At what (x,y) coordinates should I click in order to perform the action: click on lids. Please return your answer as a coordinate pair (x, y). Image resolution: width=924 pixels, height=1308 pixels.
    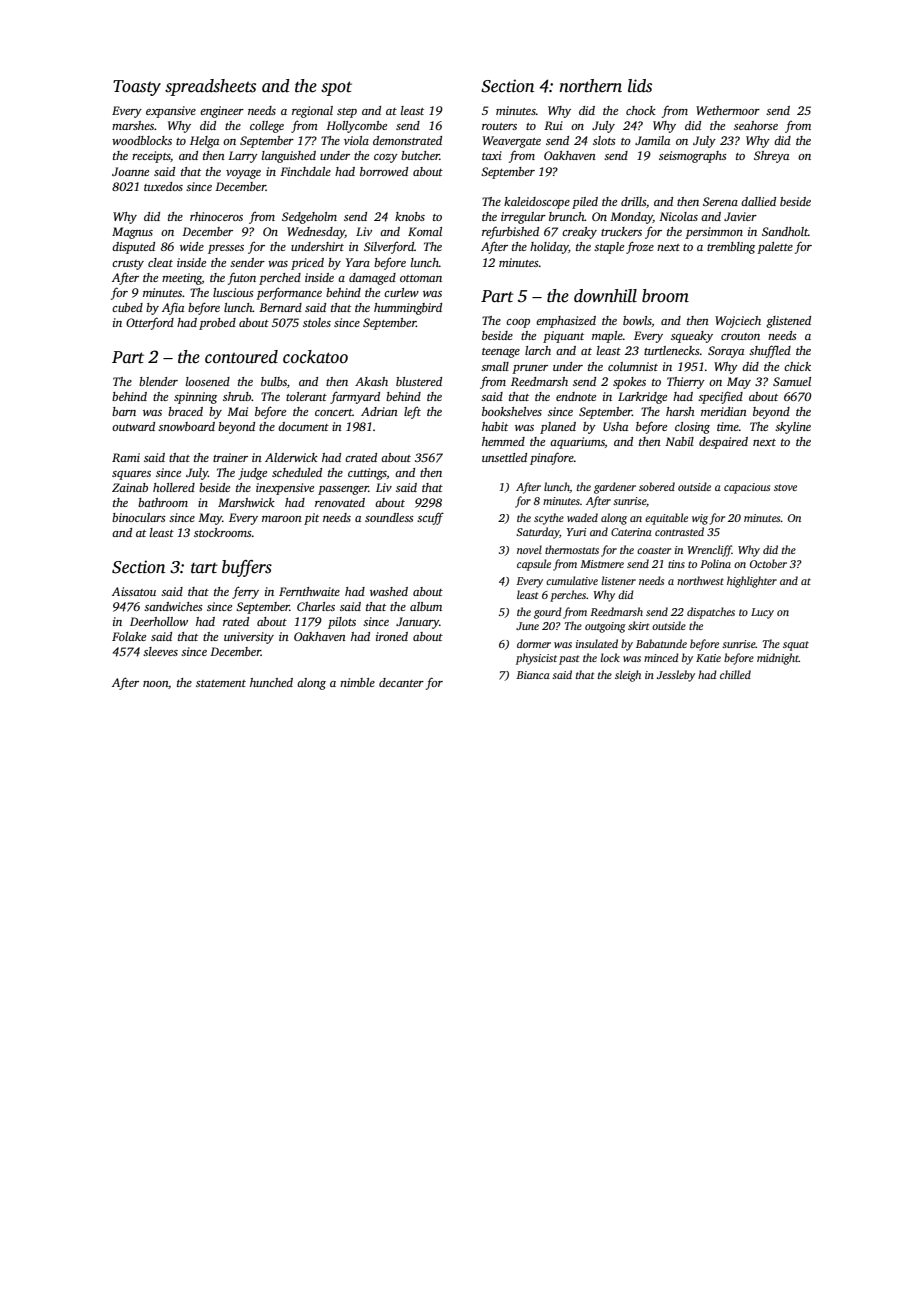
    Looking at the image, I should click on (640, 86).
